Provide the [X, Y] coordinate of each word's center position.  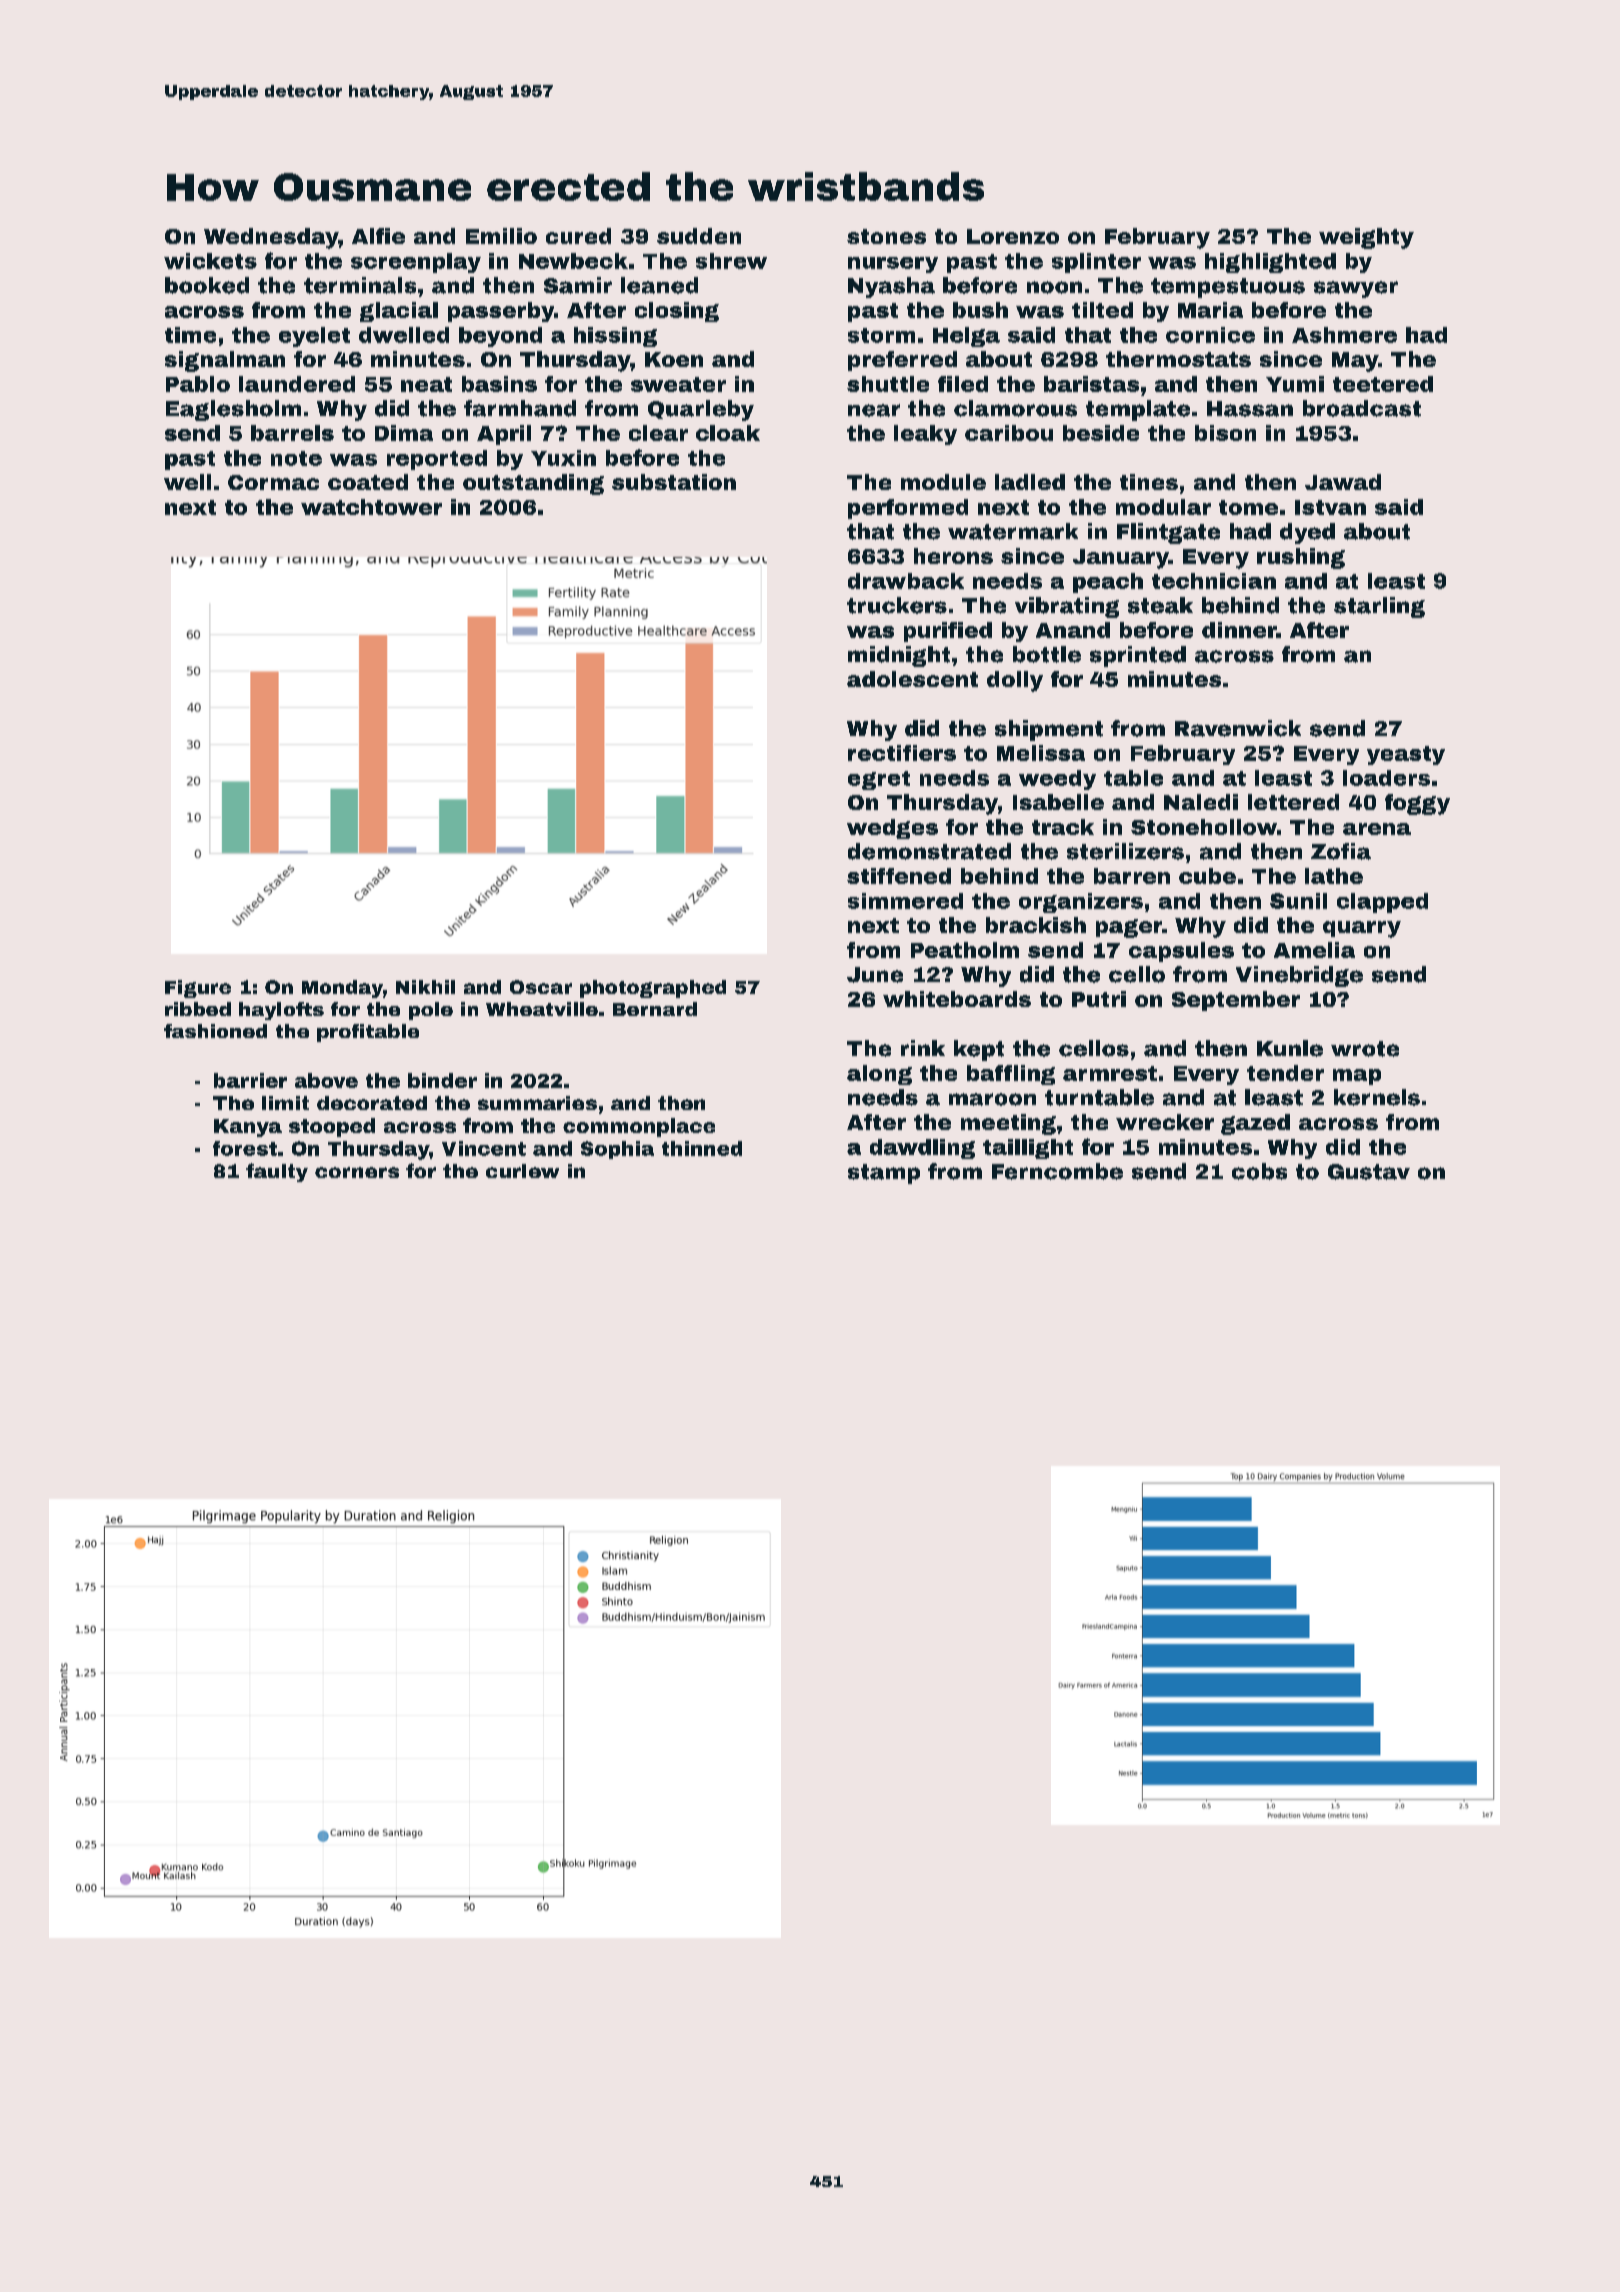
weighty [1366, 238]
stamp [884, 1174]
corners [357, 1172]
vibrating [1067, 607]
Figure [198, 989]
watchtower [371, 507]
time [190, 335]
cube [1207, 876]
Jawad [1343, 482]
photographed [653, 989]
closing [677, 312]
